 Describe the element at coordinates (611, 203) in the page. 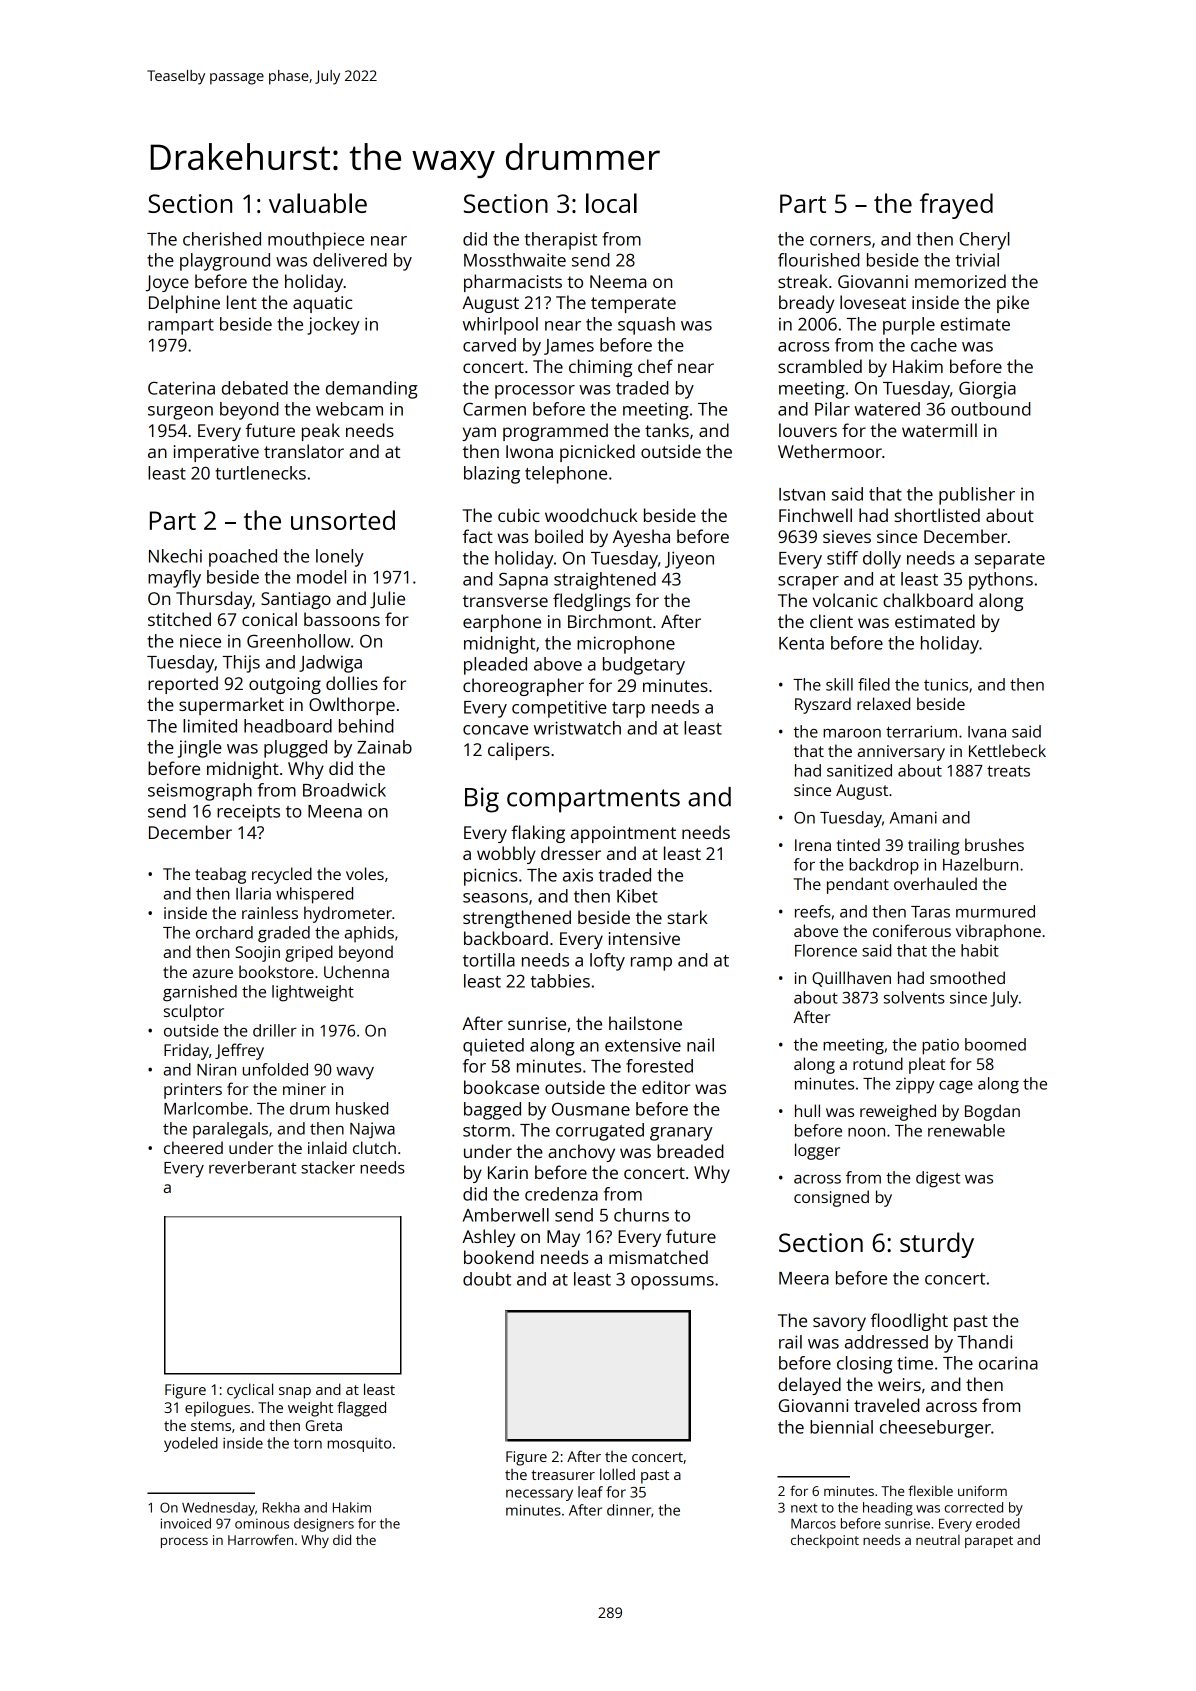

I see `local` at that location.
